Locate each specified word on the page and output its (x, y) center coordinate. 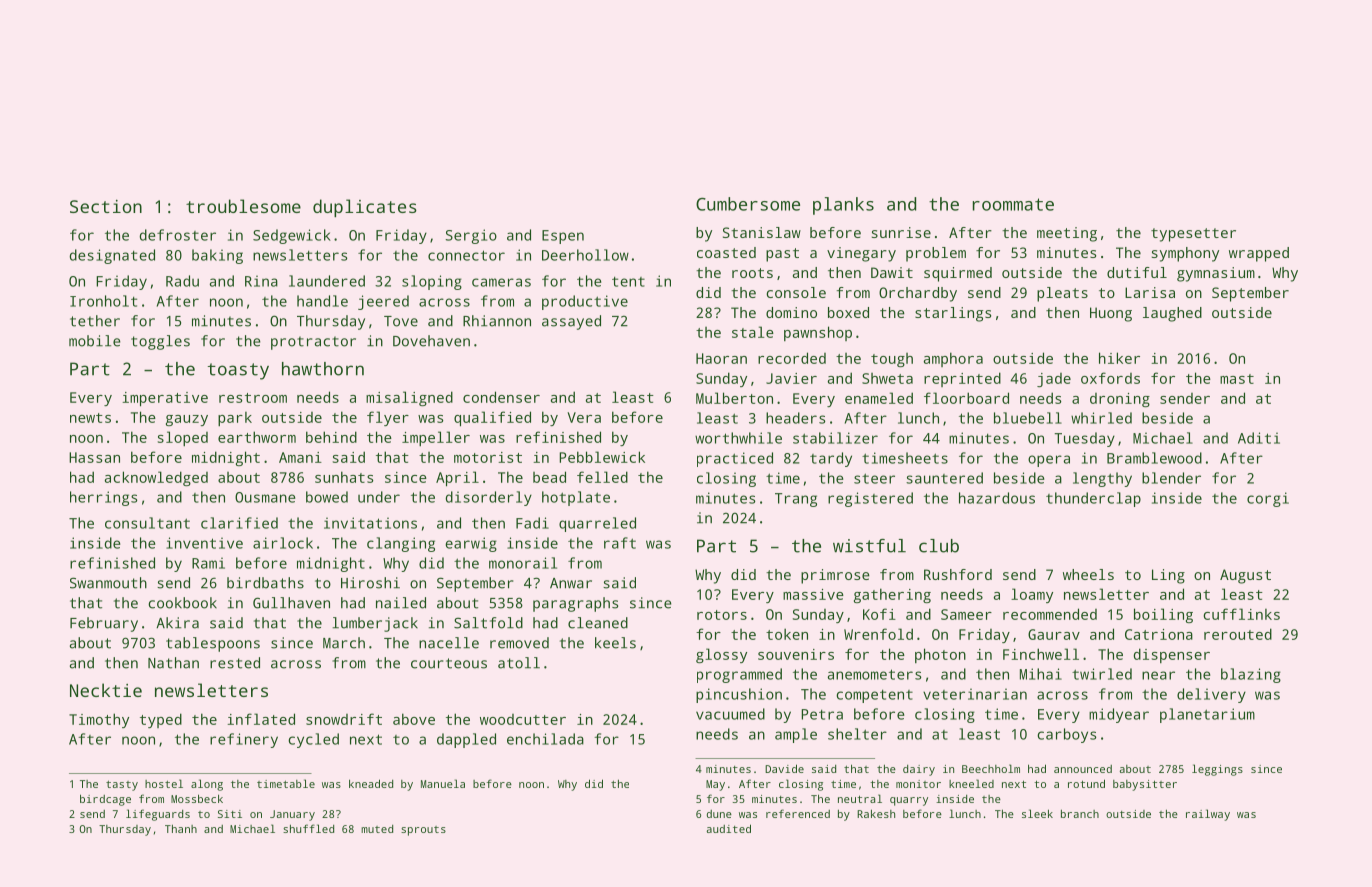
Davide (784, 768)
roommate (1013, 204)
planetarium (1207, 715)
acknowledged (156, 478)
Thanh (181, 829)
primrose (835, 576)
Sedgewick (292, 236)
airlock (283, 543)
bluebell (1028, 418)
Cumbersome (748, 204)
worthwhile (738, 438)
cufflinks (1241, 614)
